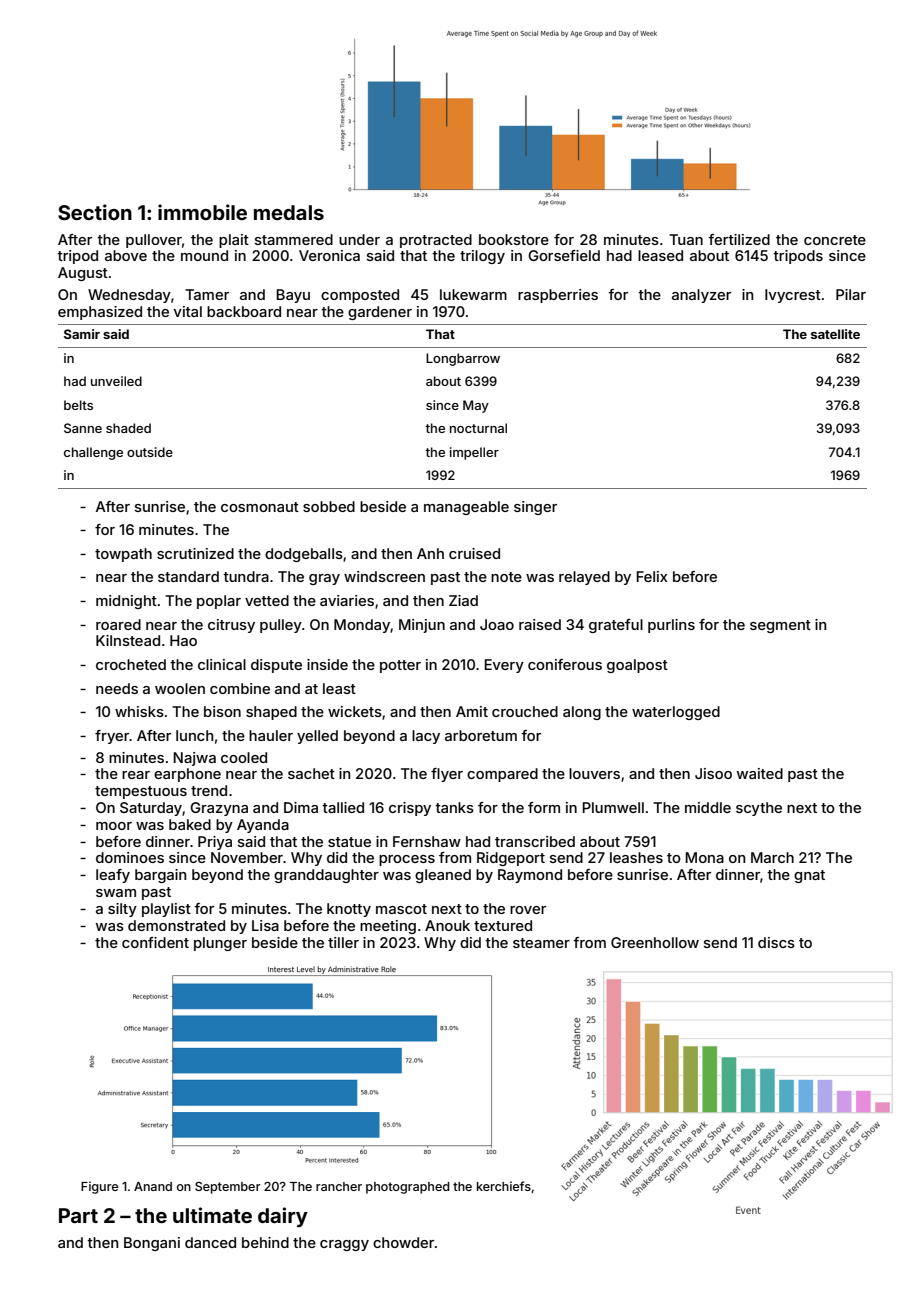  I want to click on Joao, so click(497, 624).
